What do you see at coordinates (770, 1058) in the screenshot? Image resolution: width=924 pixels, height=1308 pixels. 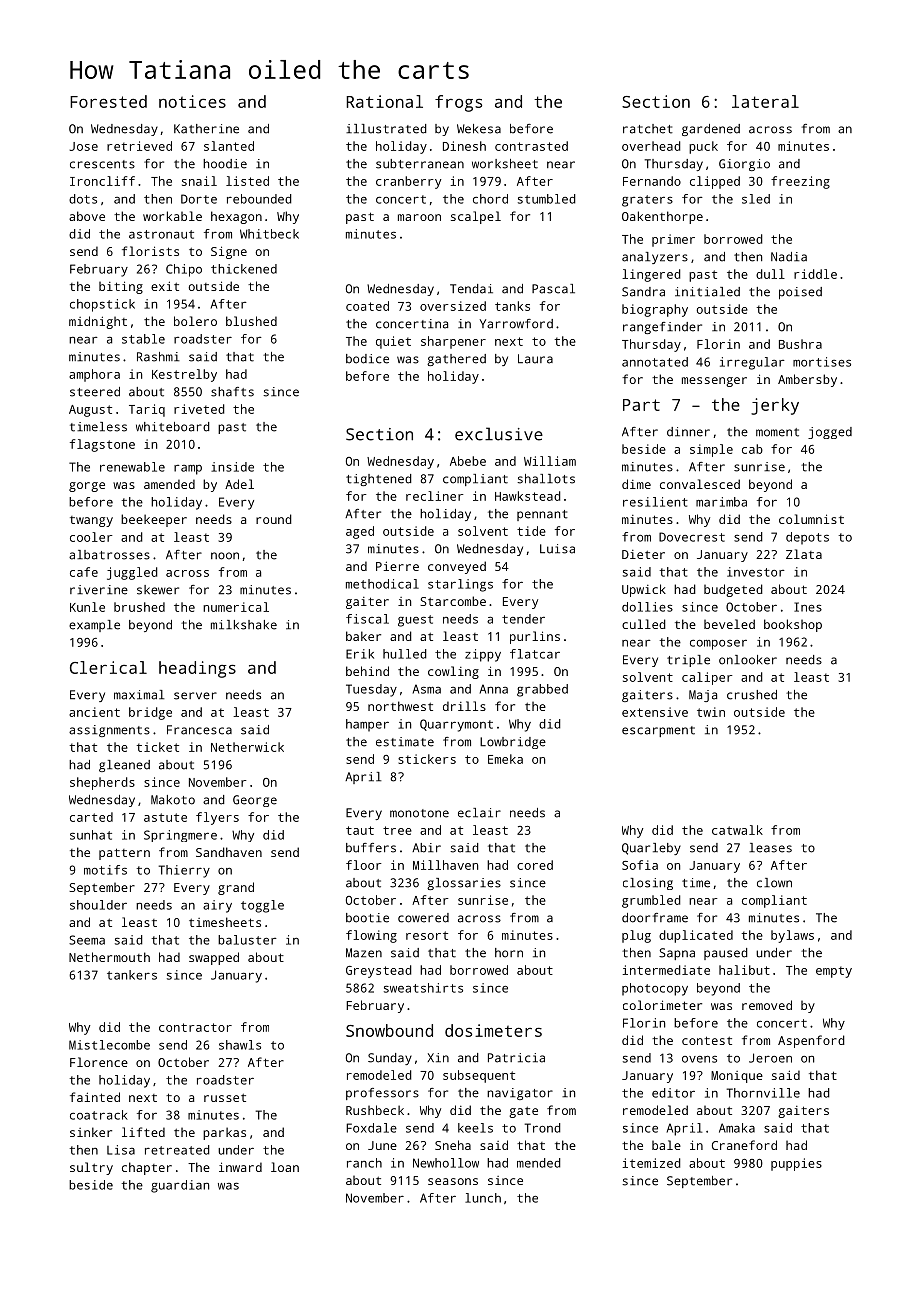 I see `Jeroen` at bounding box center [770, 1058].
